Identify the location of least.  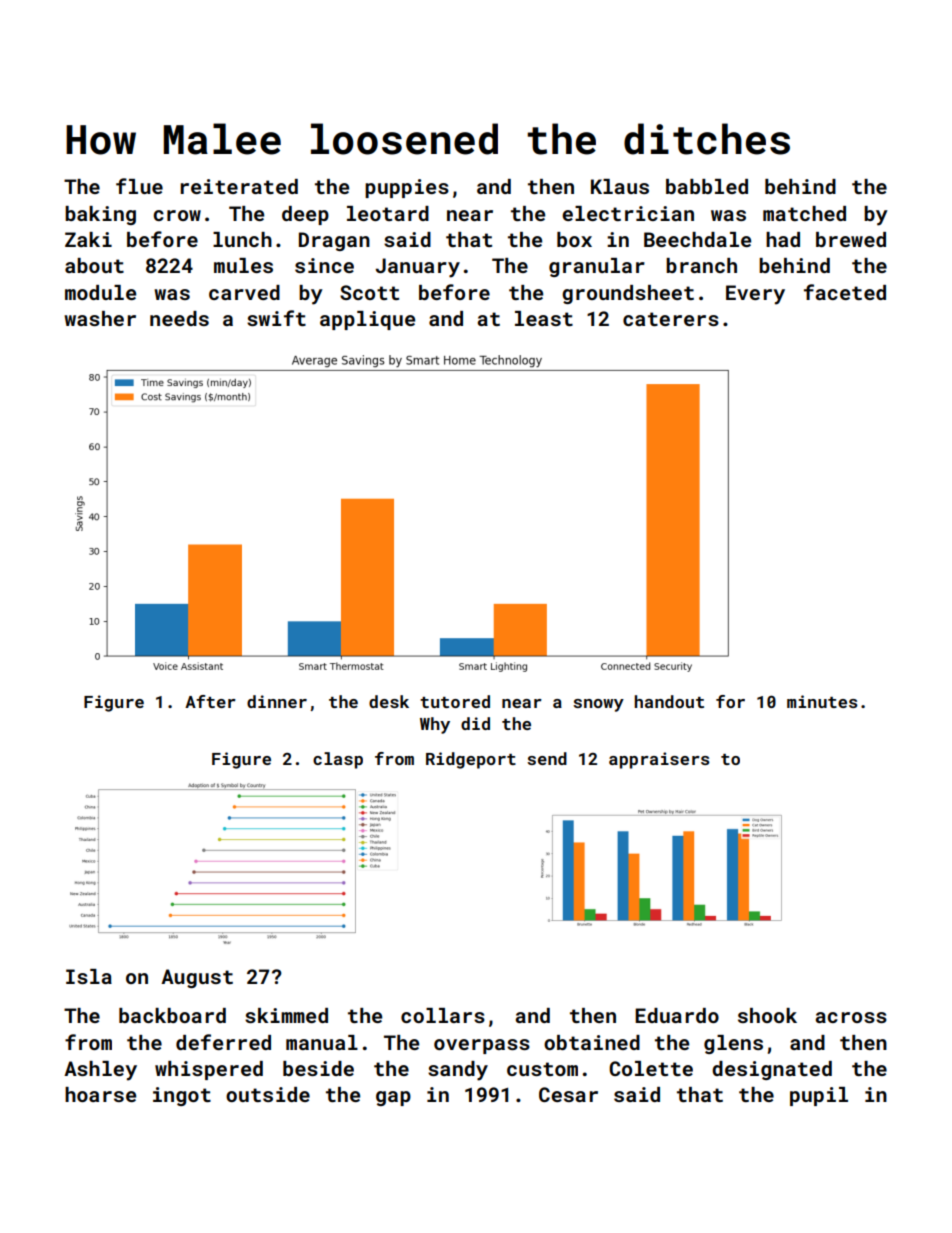
(544, 318).
